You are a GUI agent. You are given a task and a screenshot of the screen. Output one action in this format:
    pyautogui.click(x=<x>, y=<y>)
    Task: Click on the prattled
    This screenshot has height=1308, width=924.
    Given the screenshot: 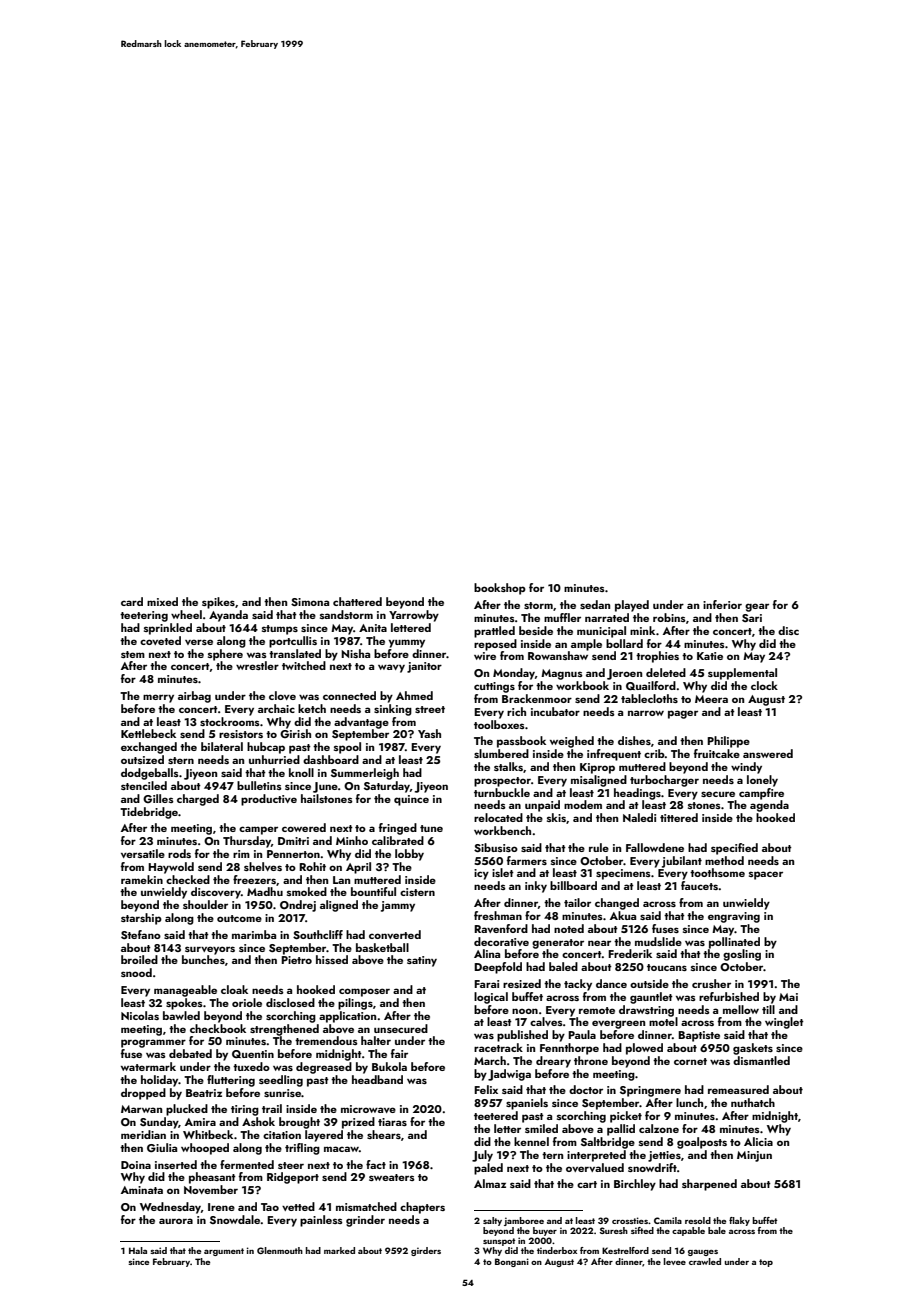 What is the action you would take?
    pyautogui.click(x=494, y=632)
